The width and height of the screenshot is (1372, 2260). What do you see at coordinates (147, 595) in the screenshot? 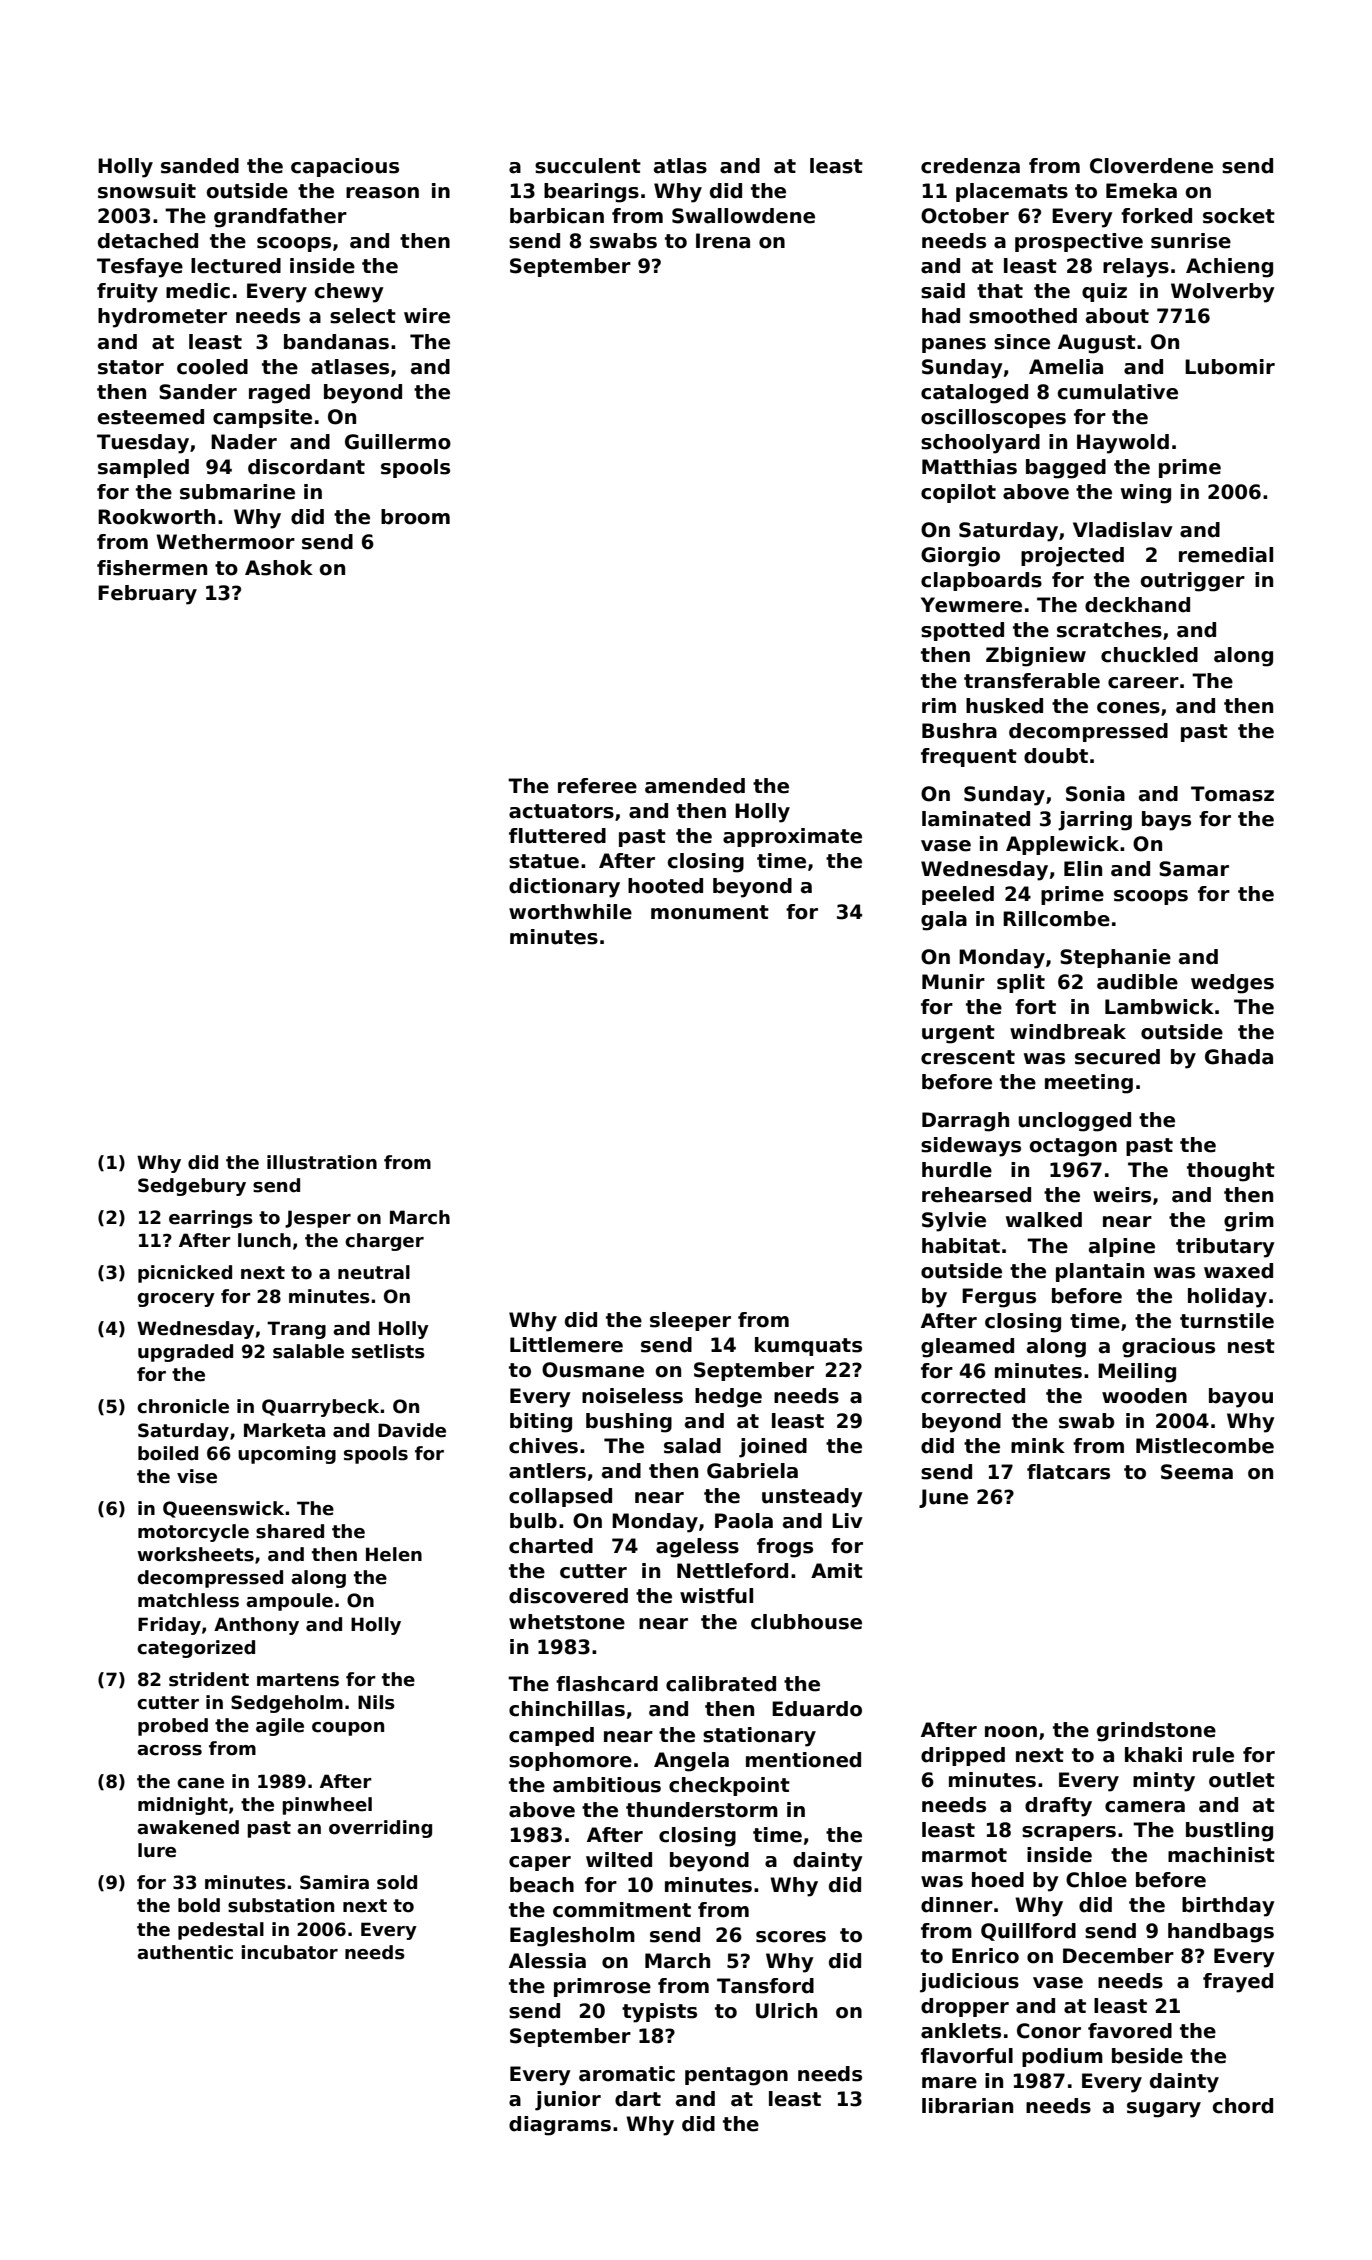
I see `February` at bounding box center [147, 595].
